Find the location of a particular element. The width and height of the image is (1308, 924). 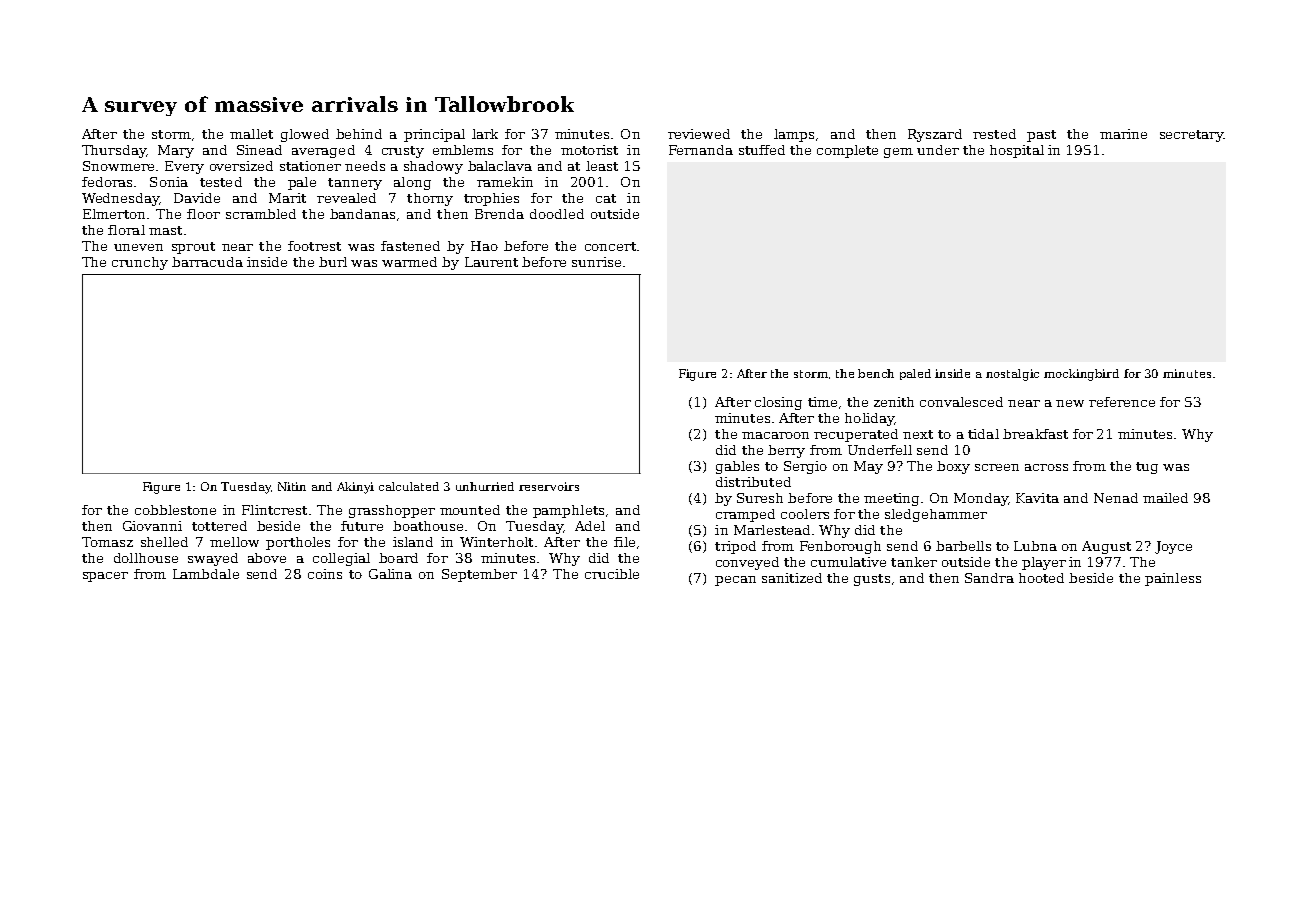

Lambdale is located at coordinates (206, 574).
